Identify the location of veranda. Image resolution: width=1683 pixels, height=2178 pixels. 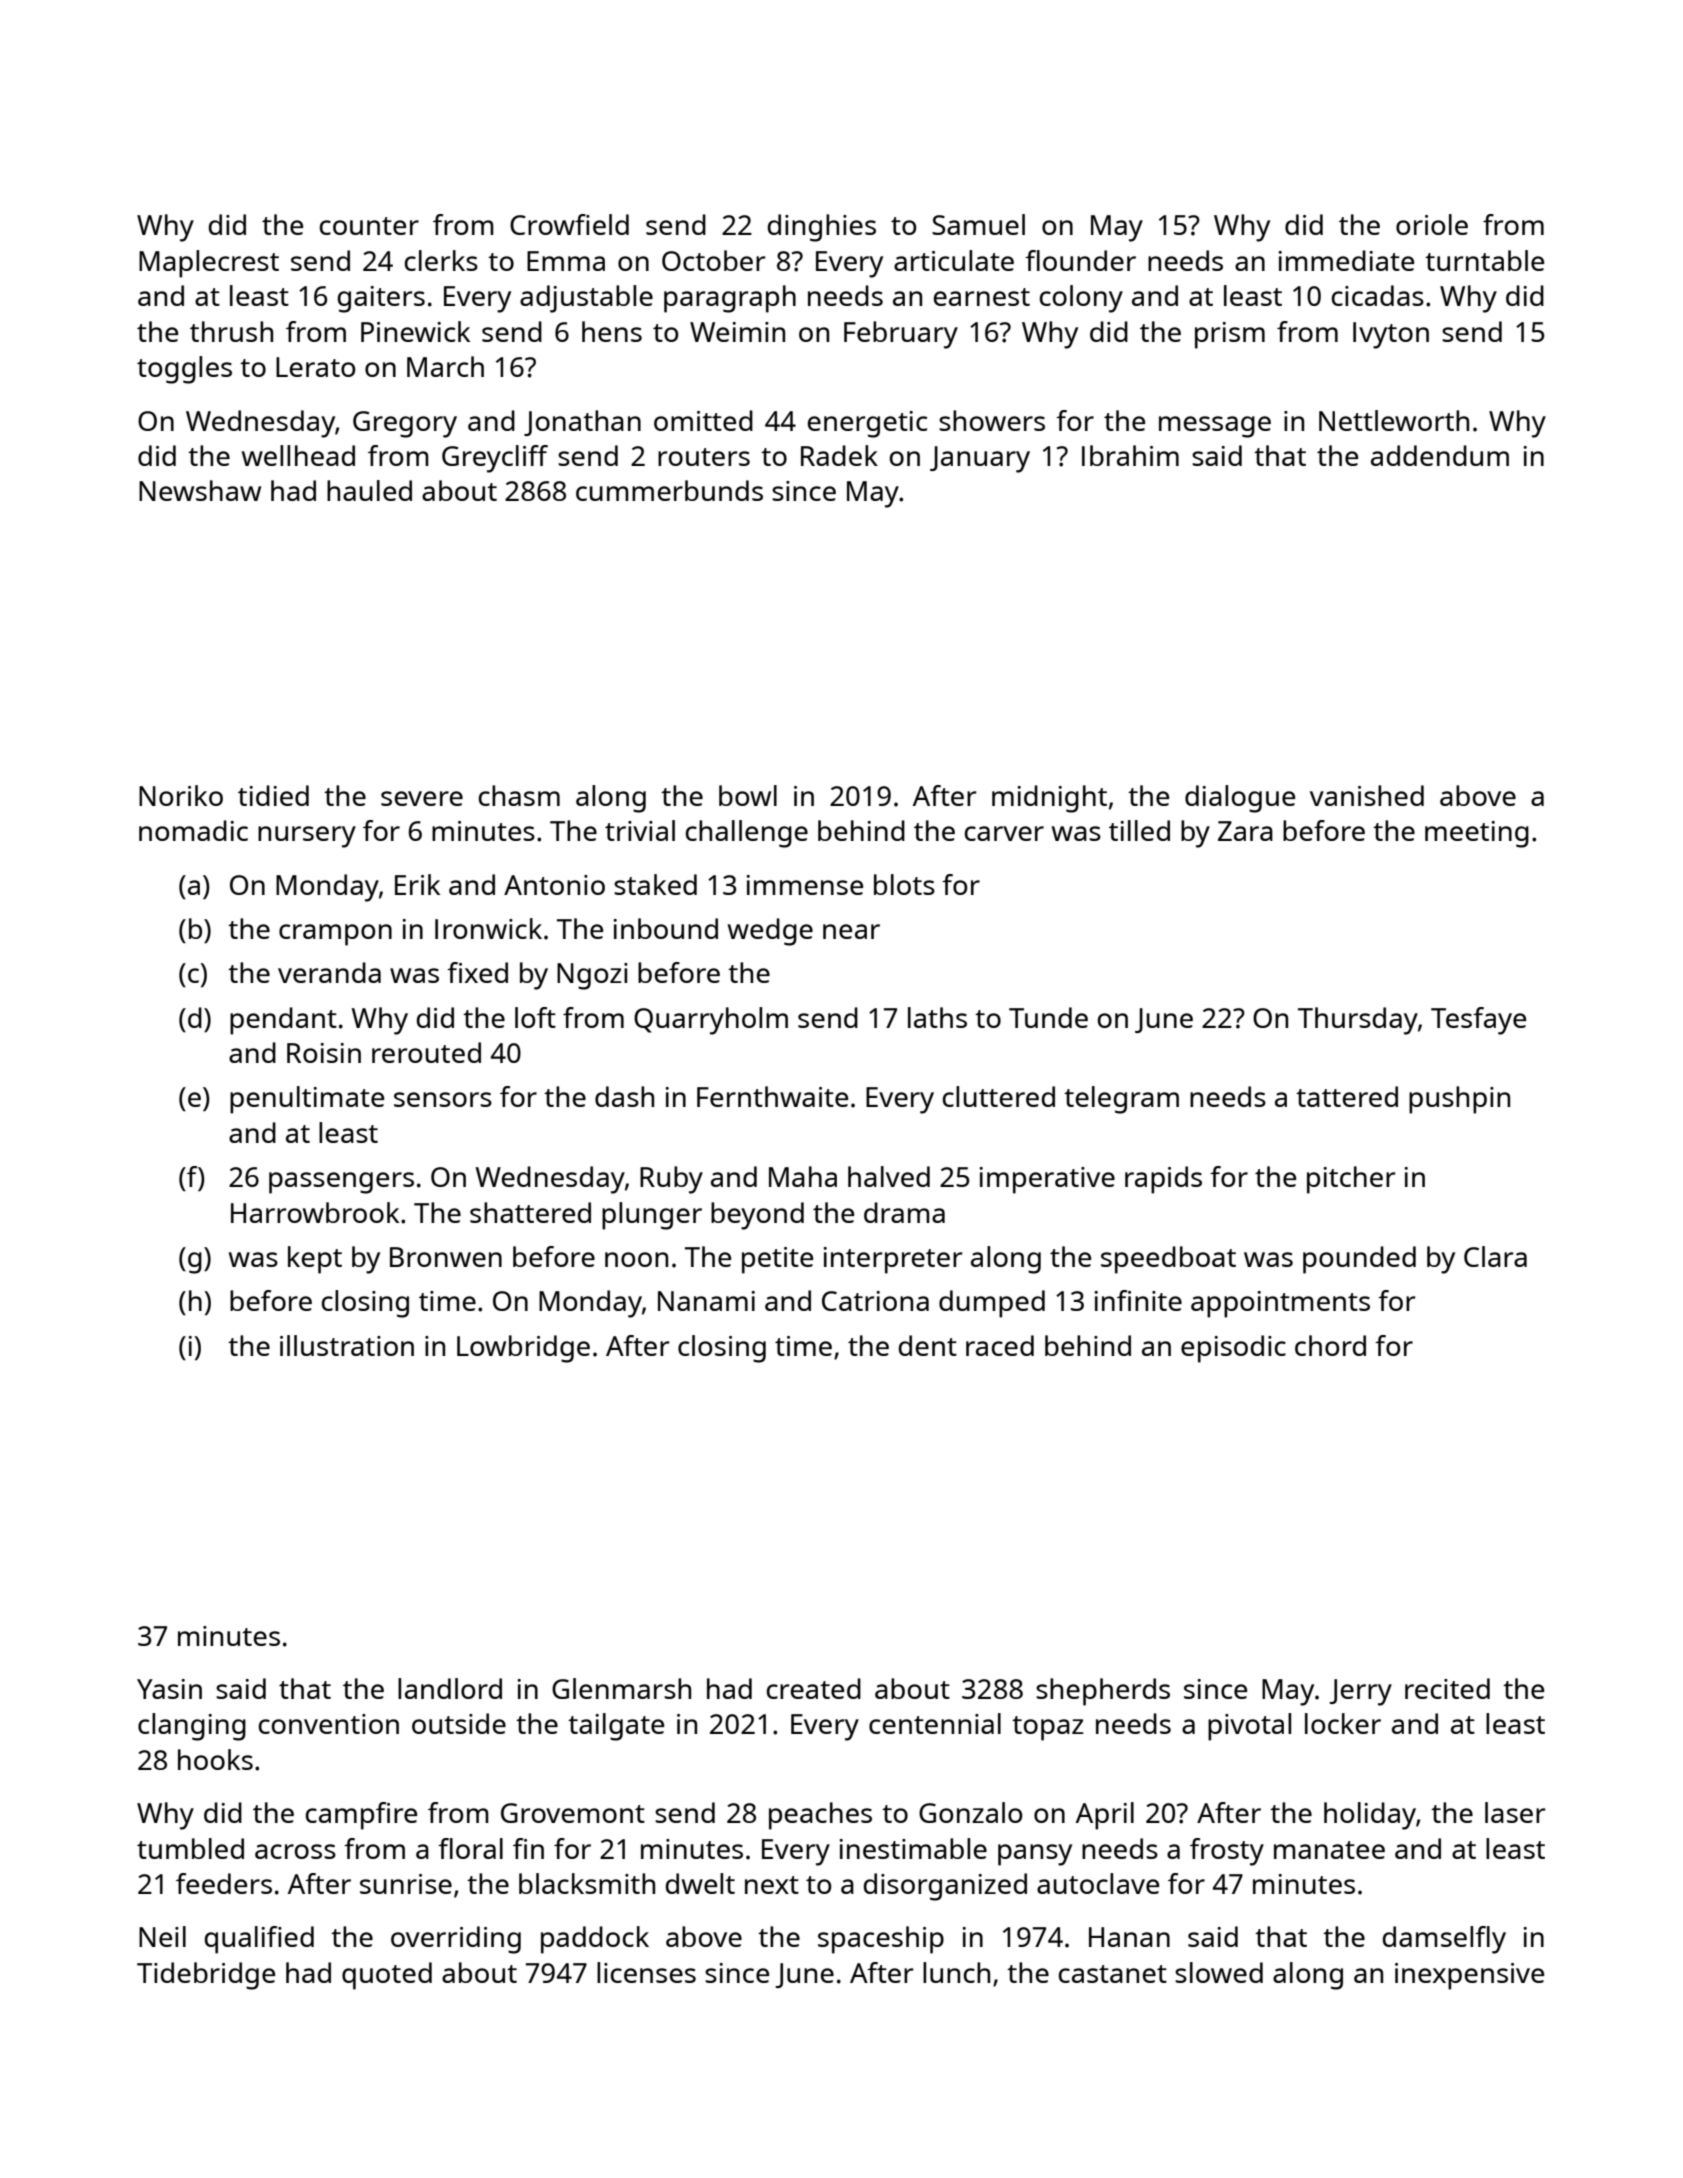
(329, 972).
